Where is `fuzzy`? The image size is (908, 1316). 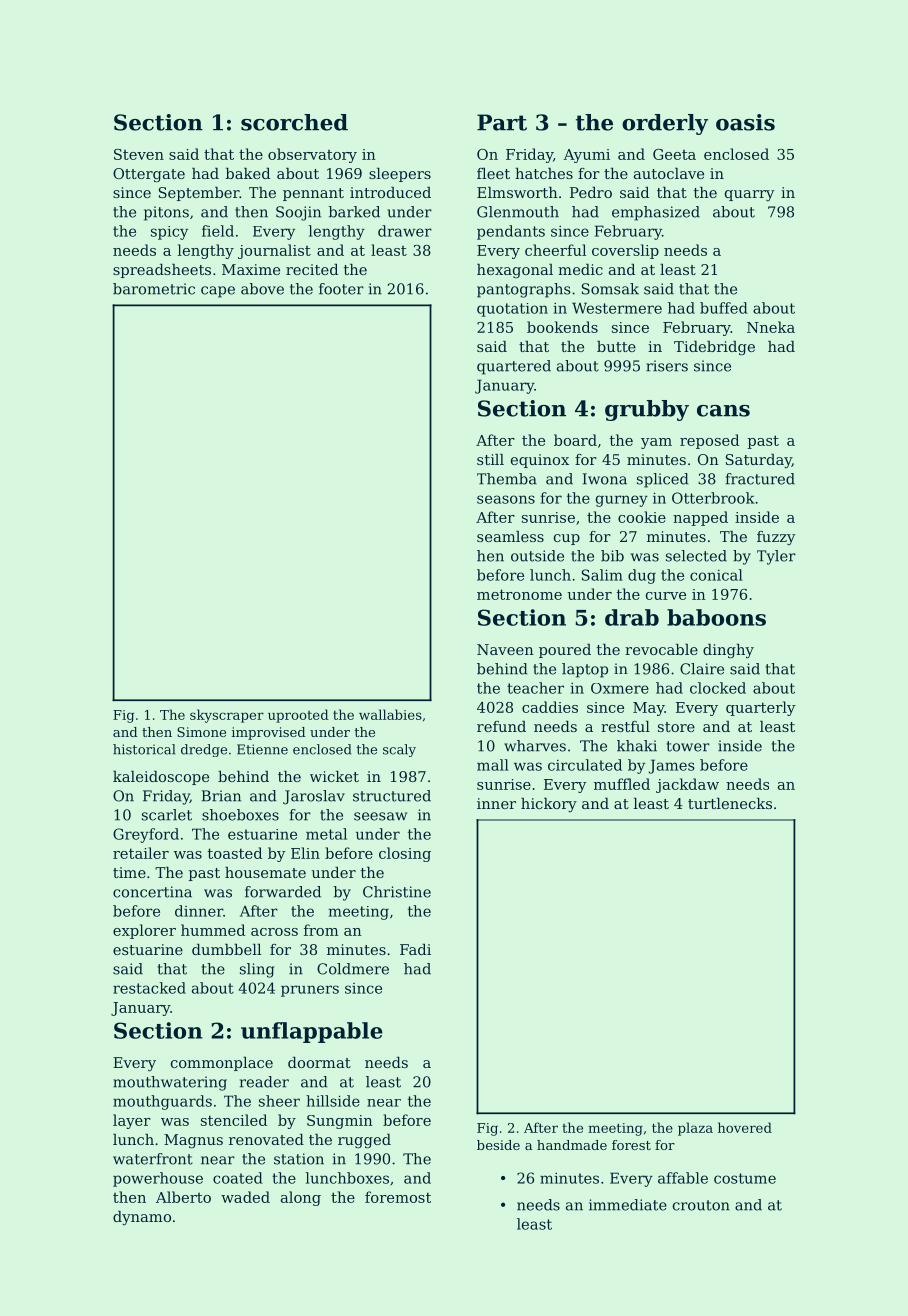
fuzzy is located at coordinates (776, 538).
